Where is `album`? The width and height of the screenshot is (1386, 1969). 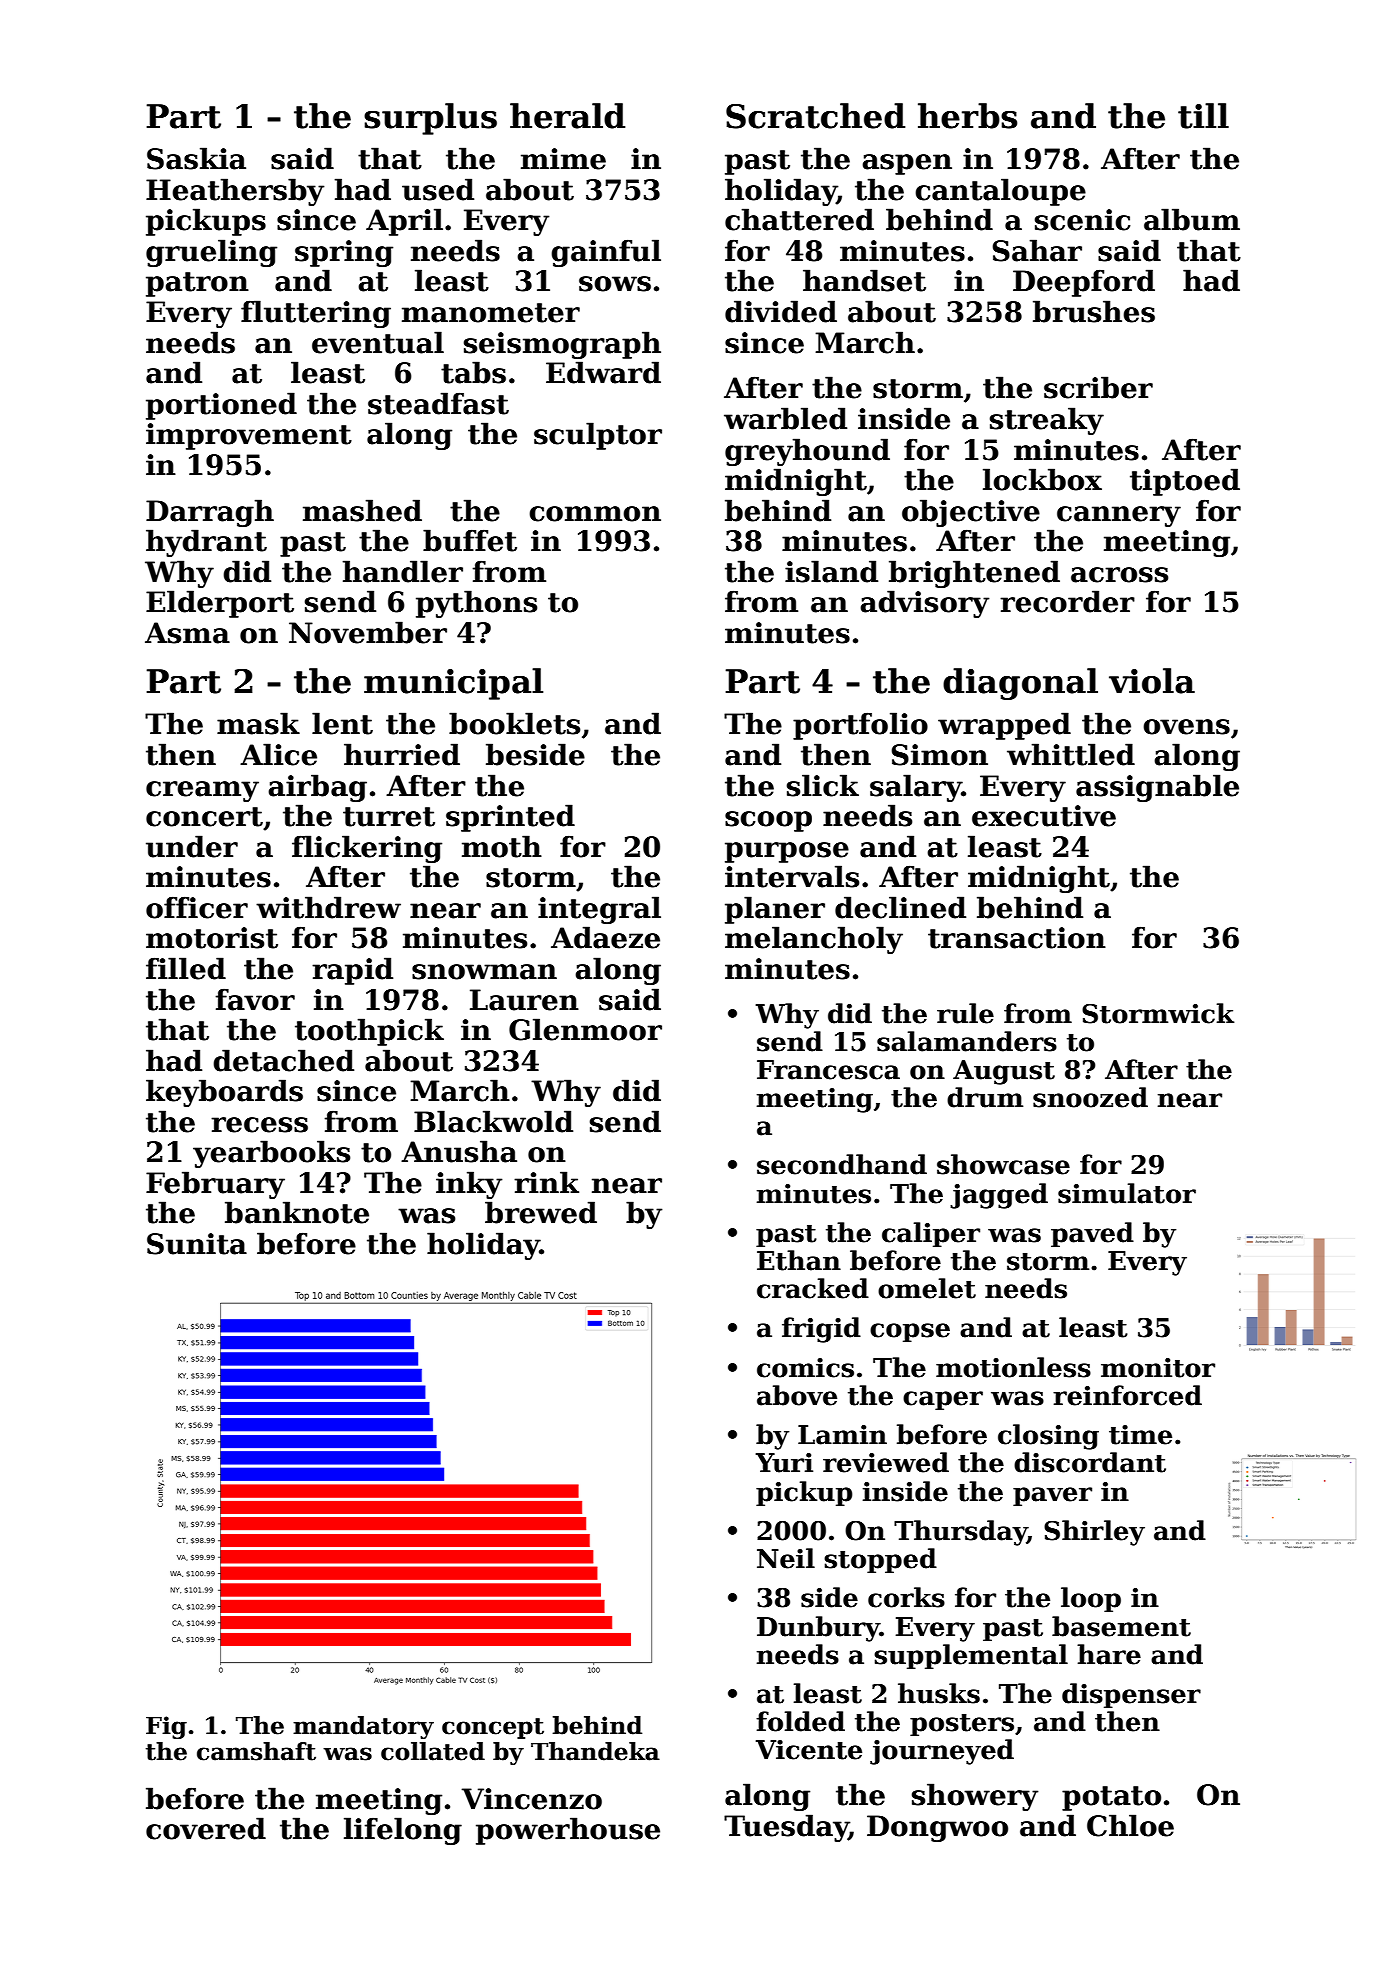 album is located at coordinates (1192, 219).
